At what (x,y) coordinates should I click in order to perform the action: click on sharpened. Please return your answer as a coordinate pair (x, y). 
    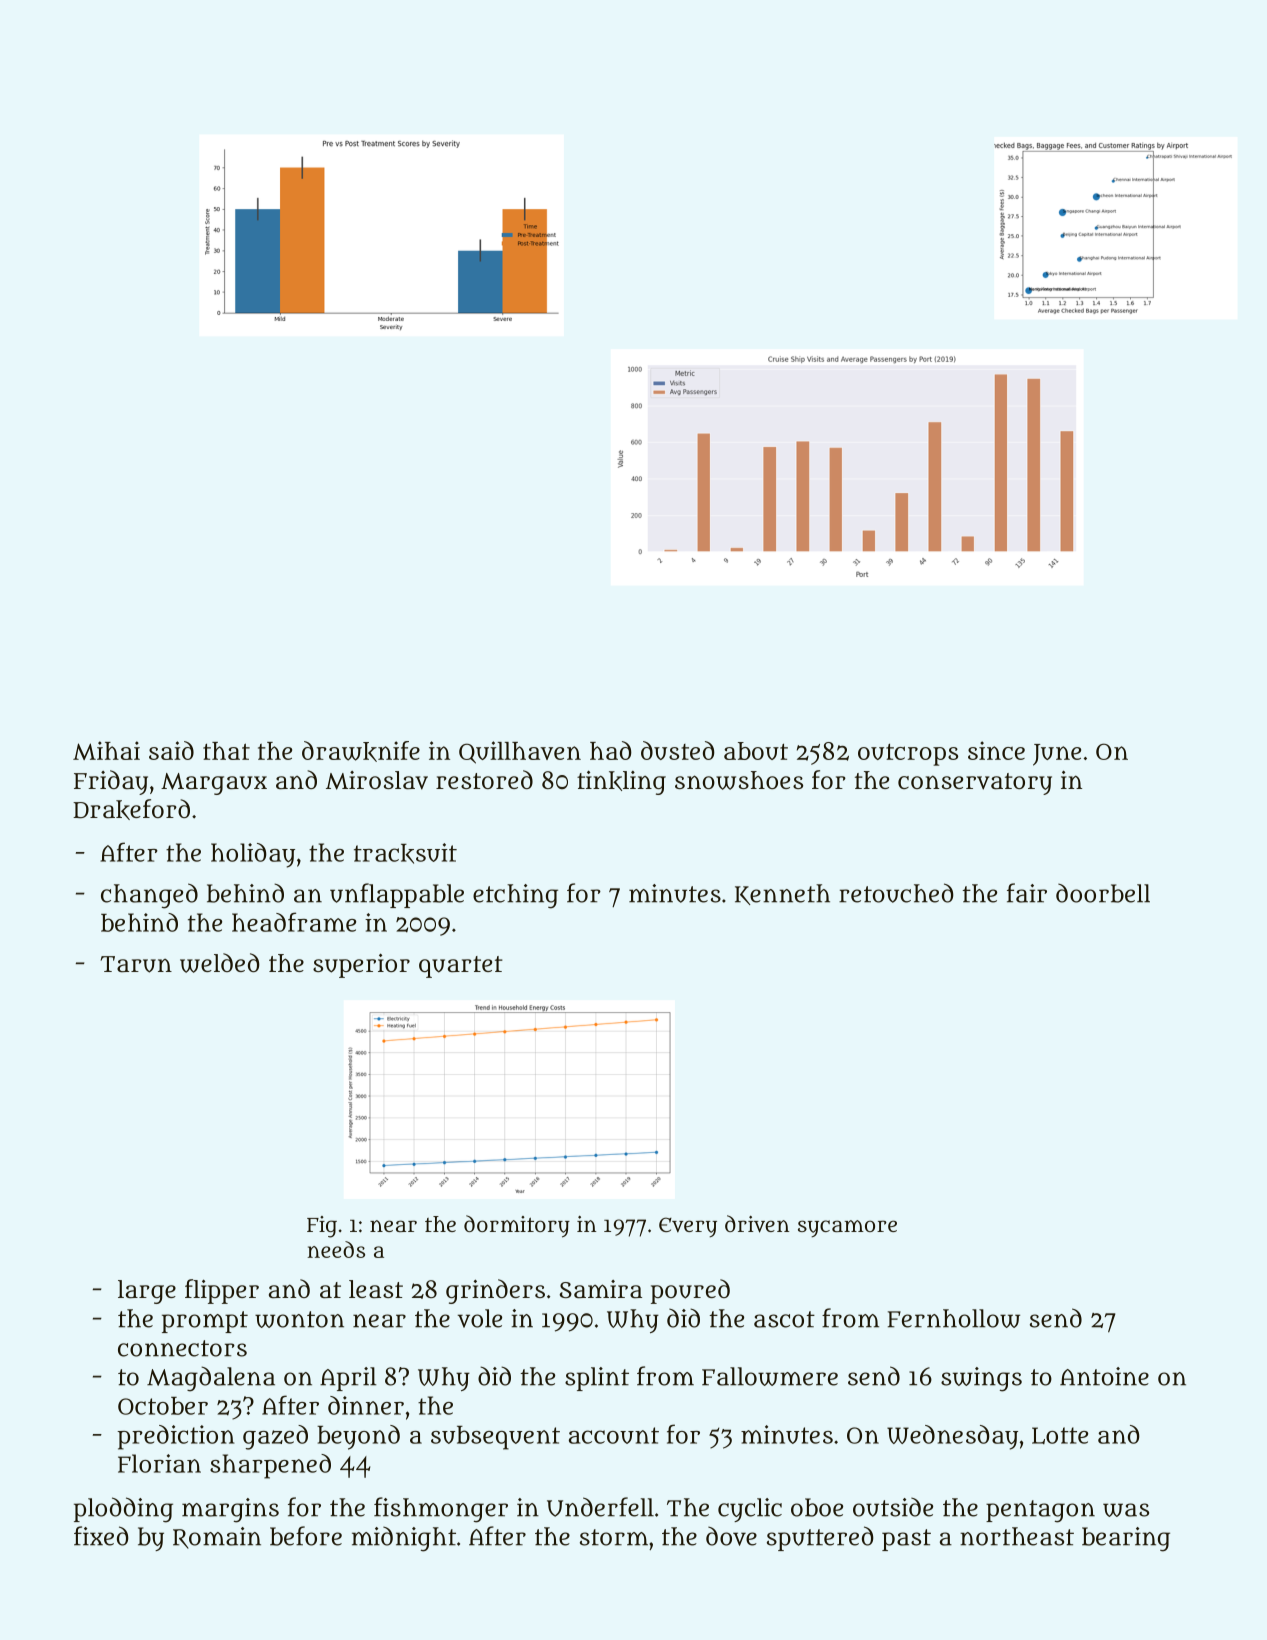
    Looking at the image, I should click on (270, 1466).
